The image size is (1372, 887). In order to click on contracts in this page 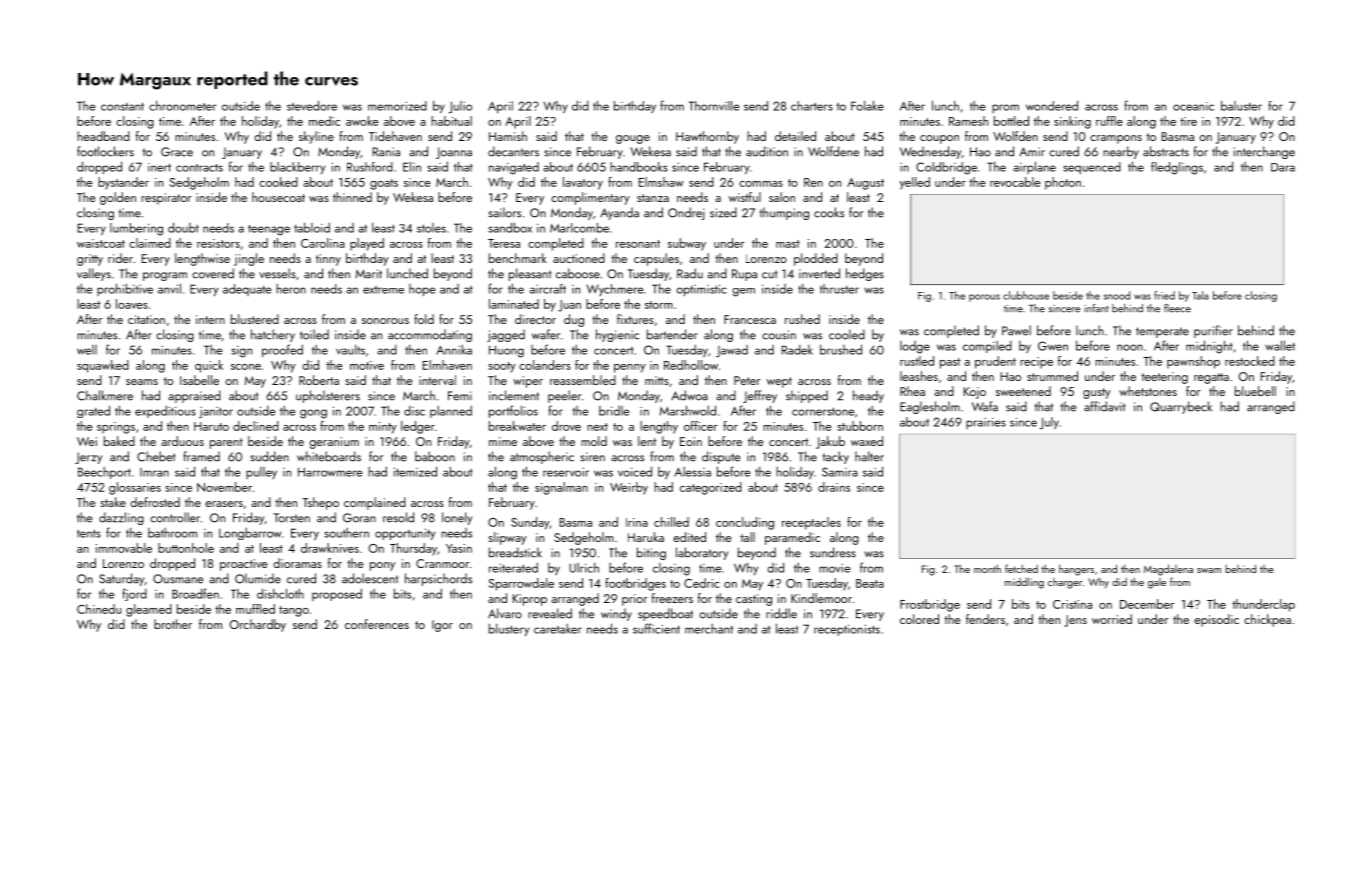, I will do `click(199, 168)`.
